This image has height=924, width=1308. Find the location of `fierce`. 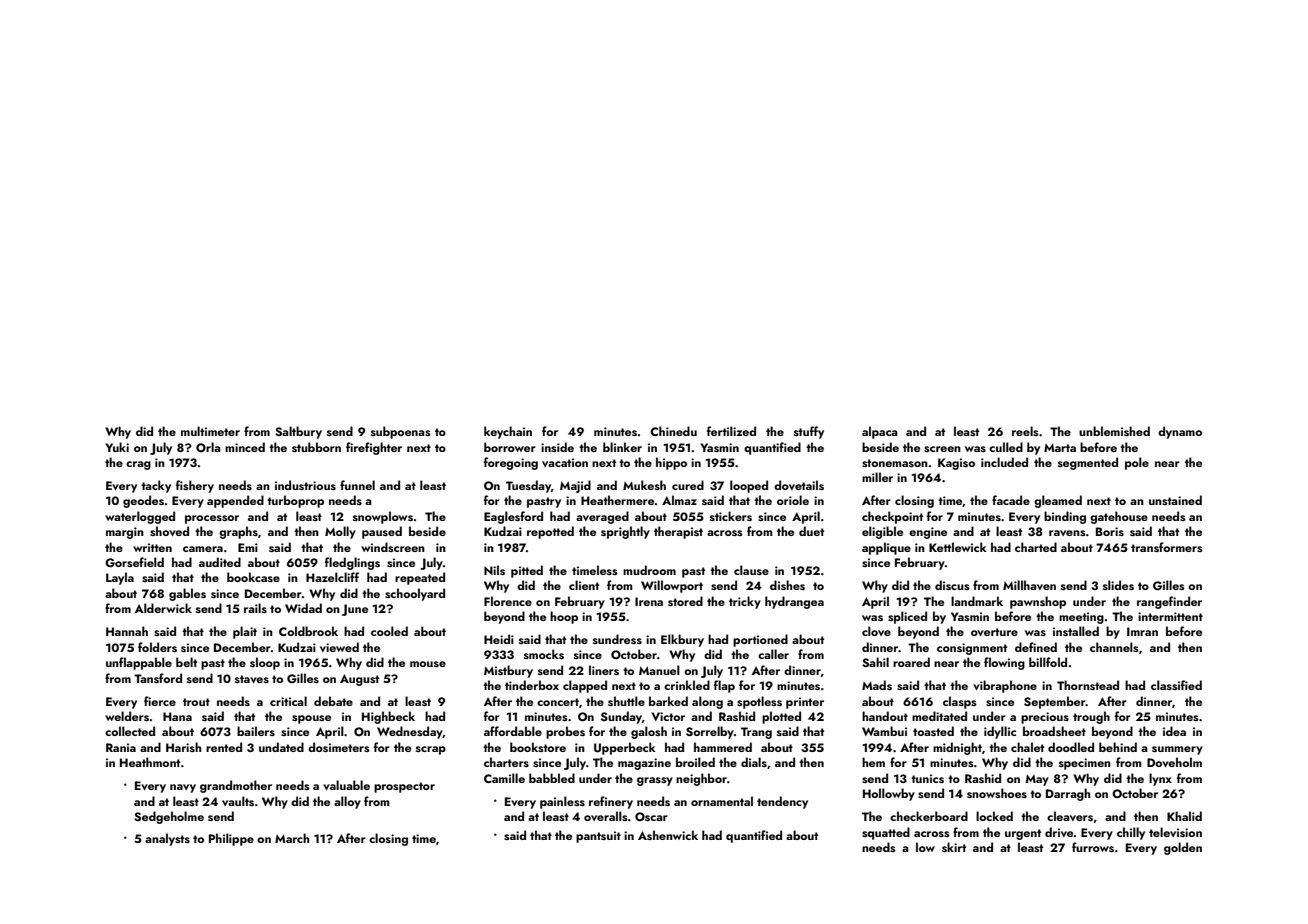

fierce is located at coordinates (160, 701).
